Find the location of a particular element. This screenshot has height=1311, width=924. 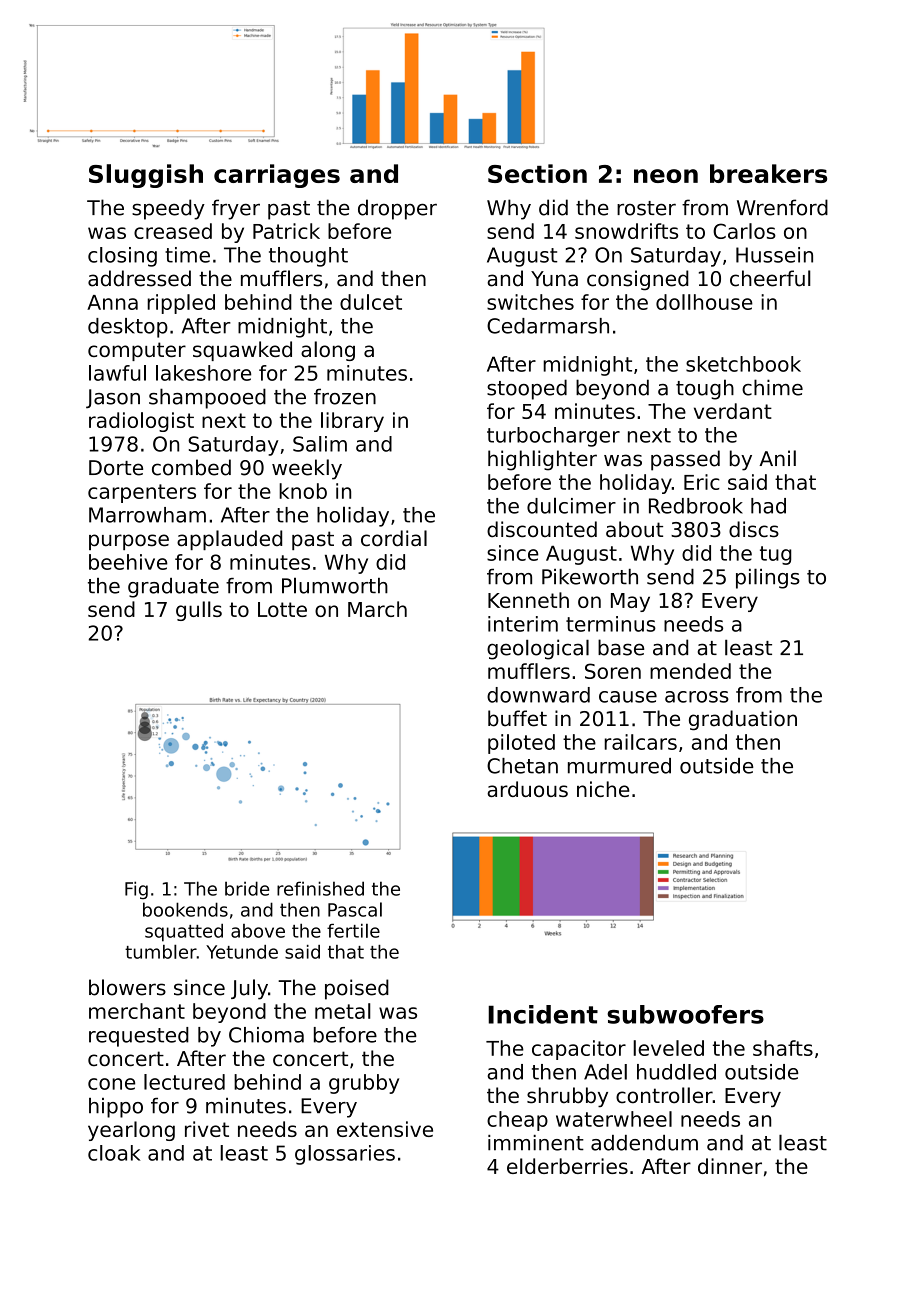

Pikeworth is located at coordinates (590, 577).
